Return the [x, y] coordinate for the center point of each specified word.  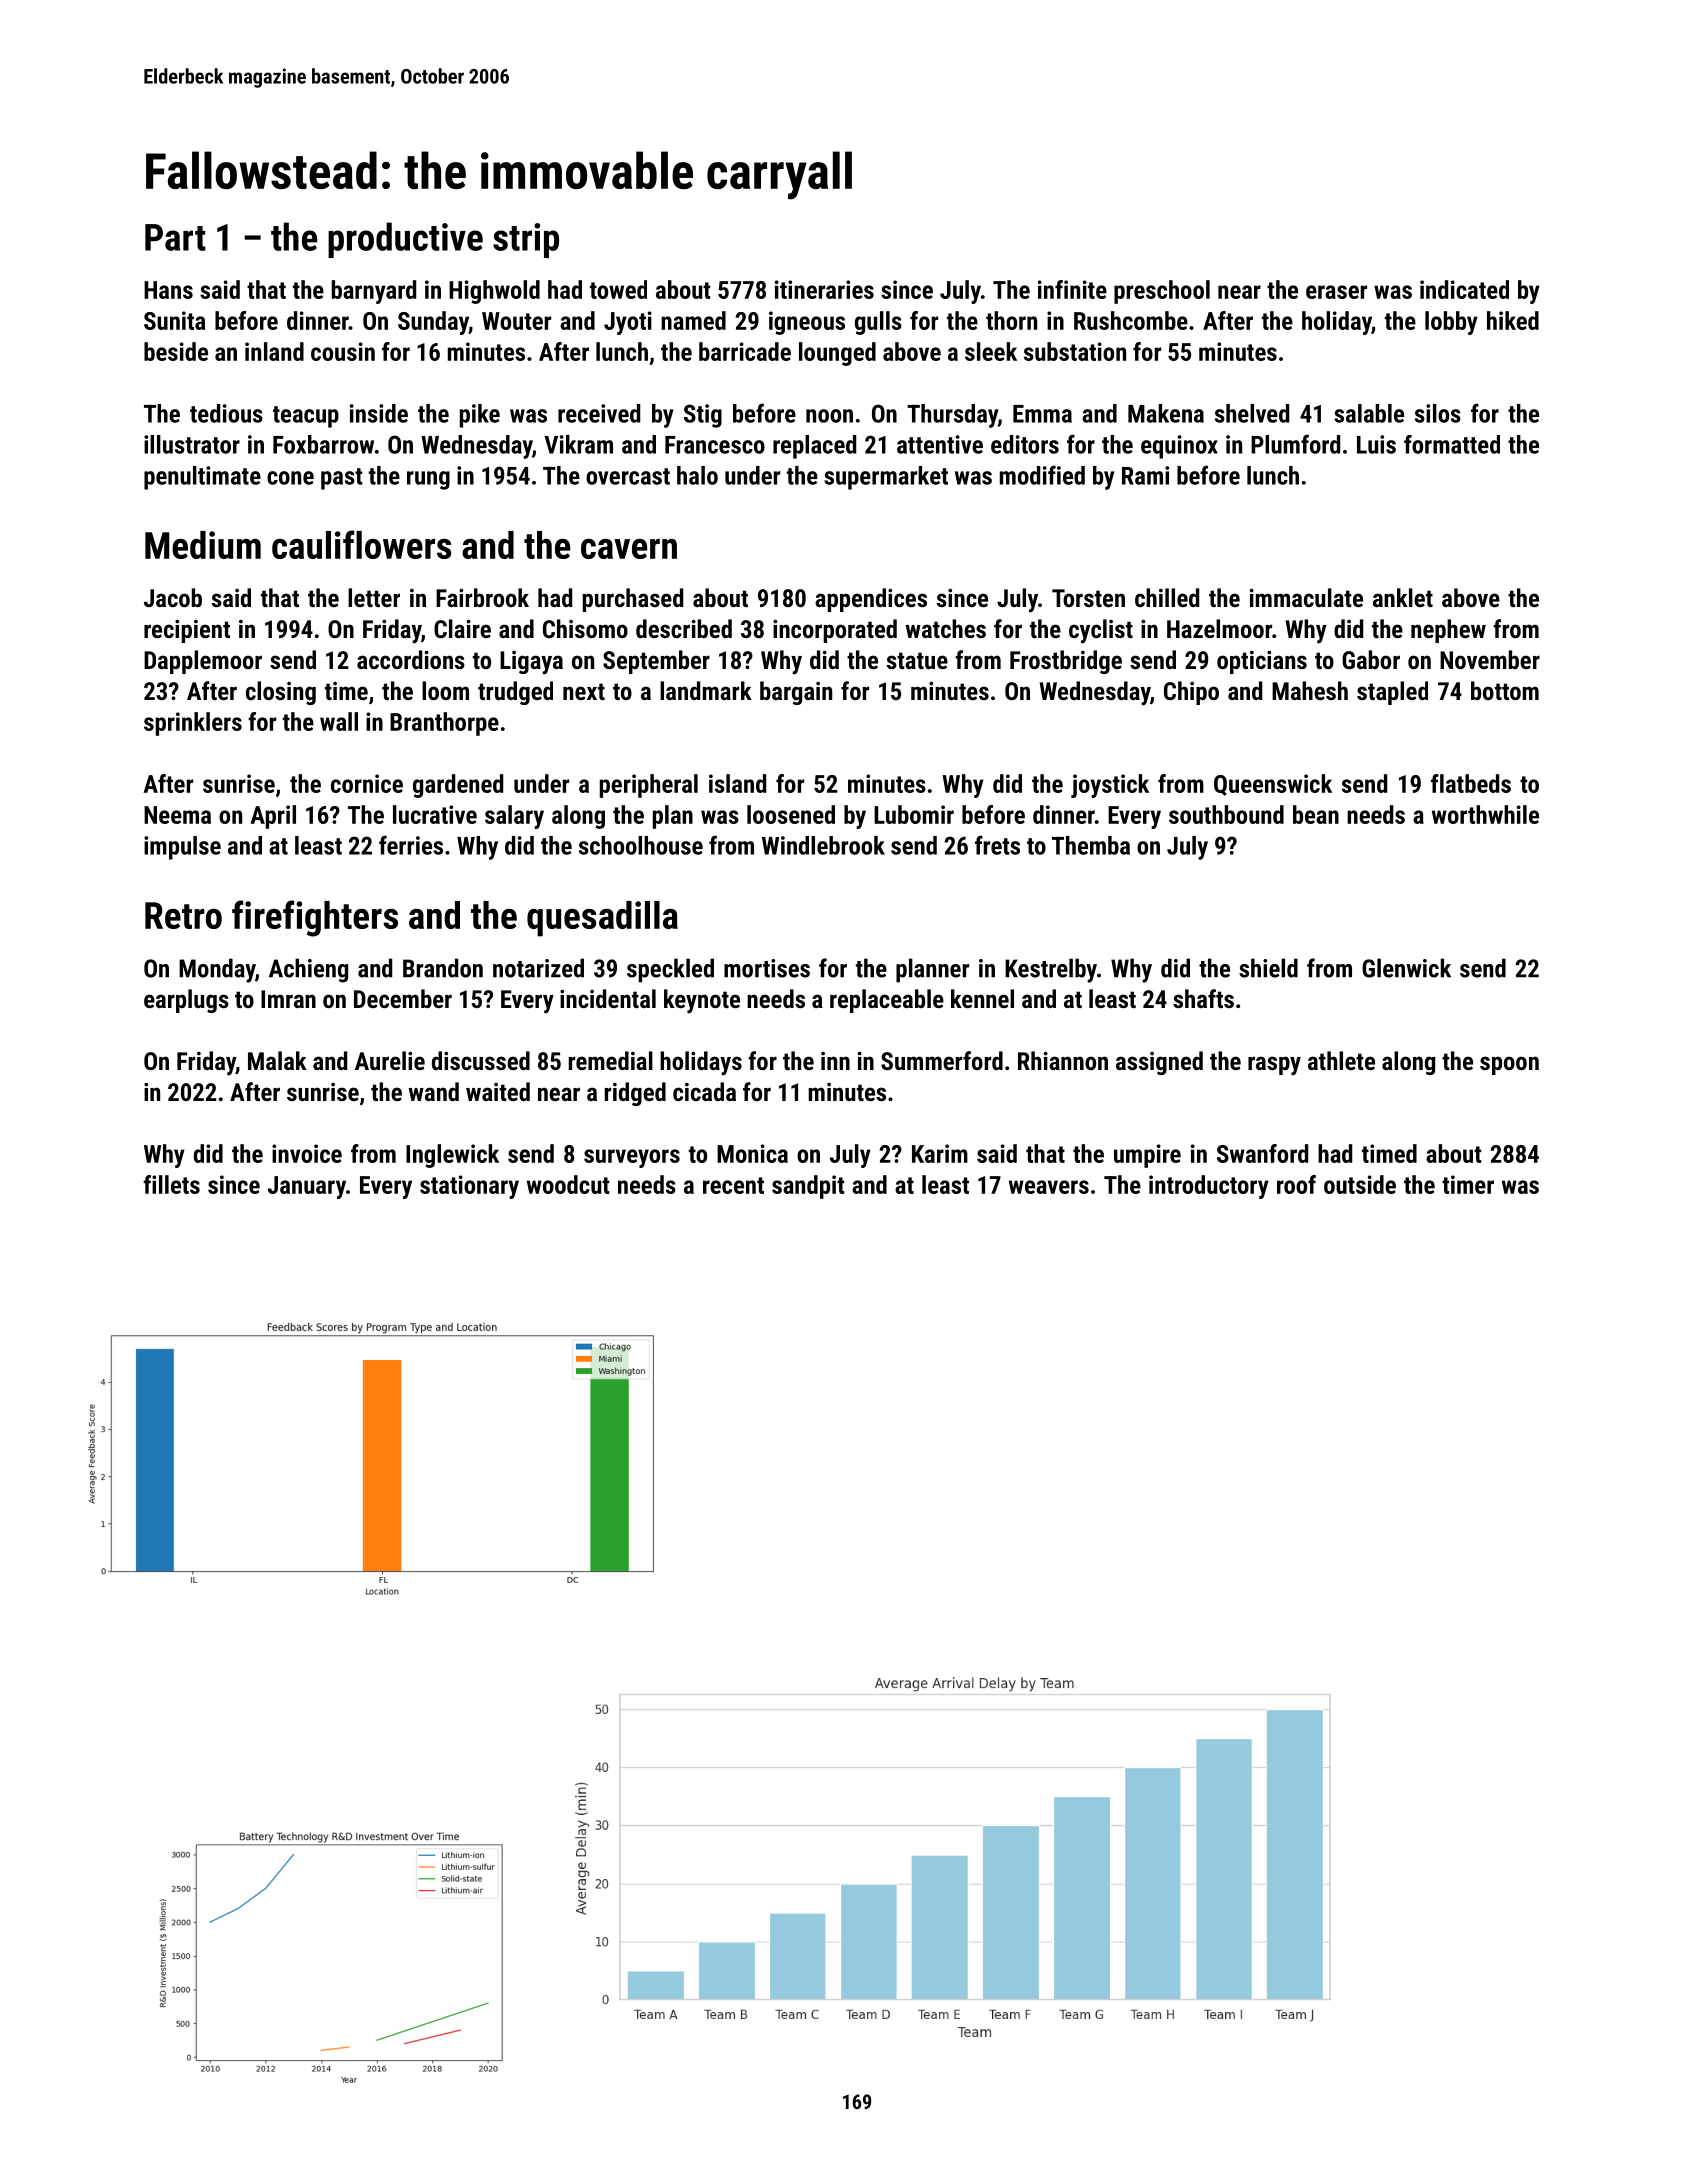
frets [997, 845]
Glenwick [1406, 968]
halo [697, 475]
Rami [1145, 475]
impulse [182, 848]
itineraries [824, 289]
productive [405, 240]
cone [290, 478]
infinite [1072, 289]
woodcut [568, 1184]
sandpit [808, 1187]
